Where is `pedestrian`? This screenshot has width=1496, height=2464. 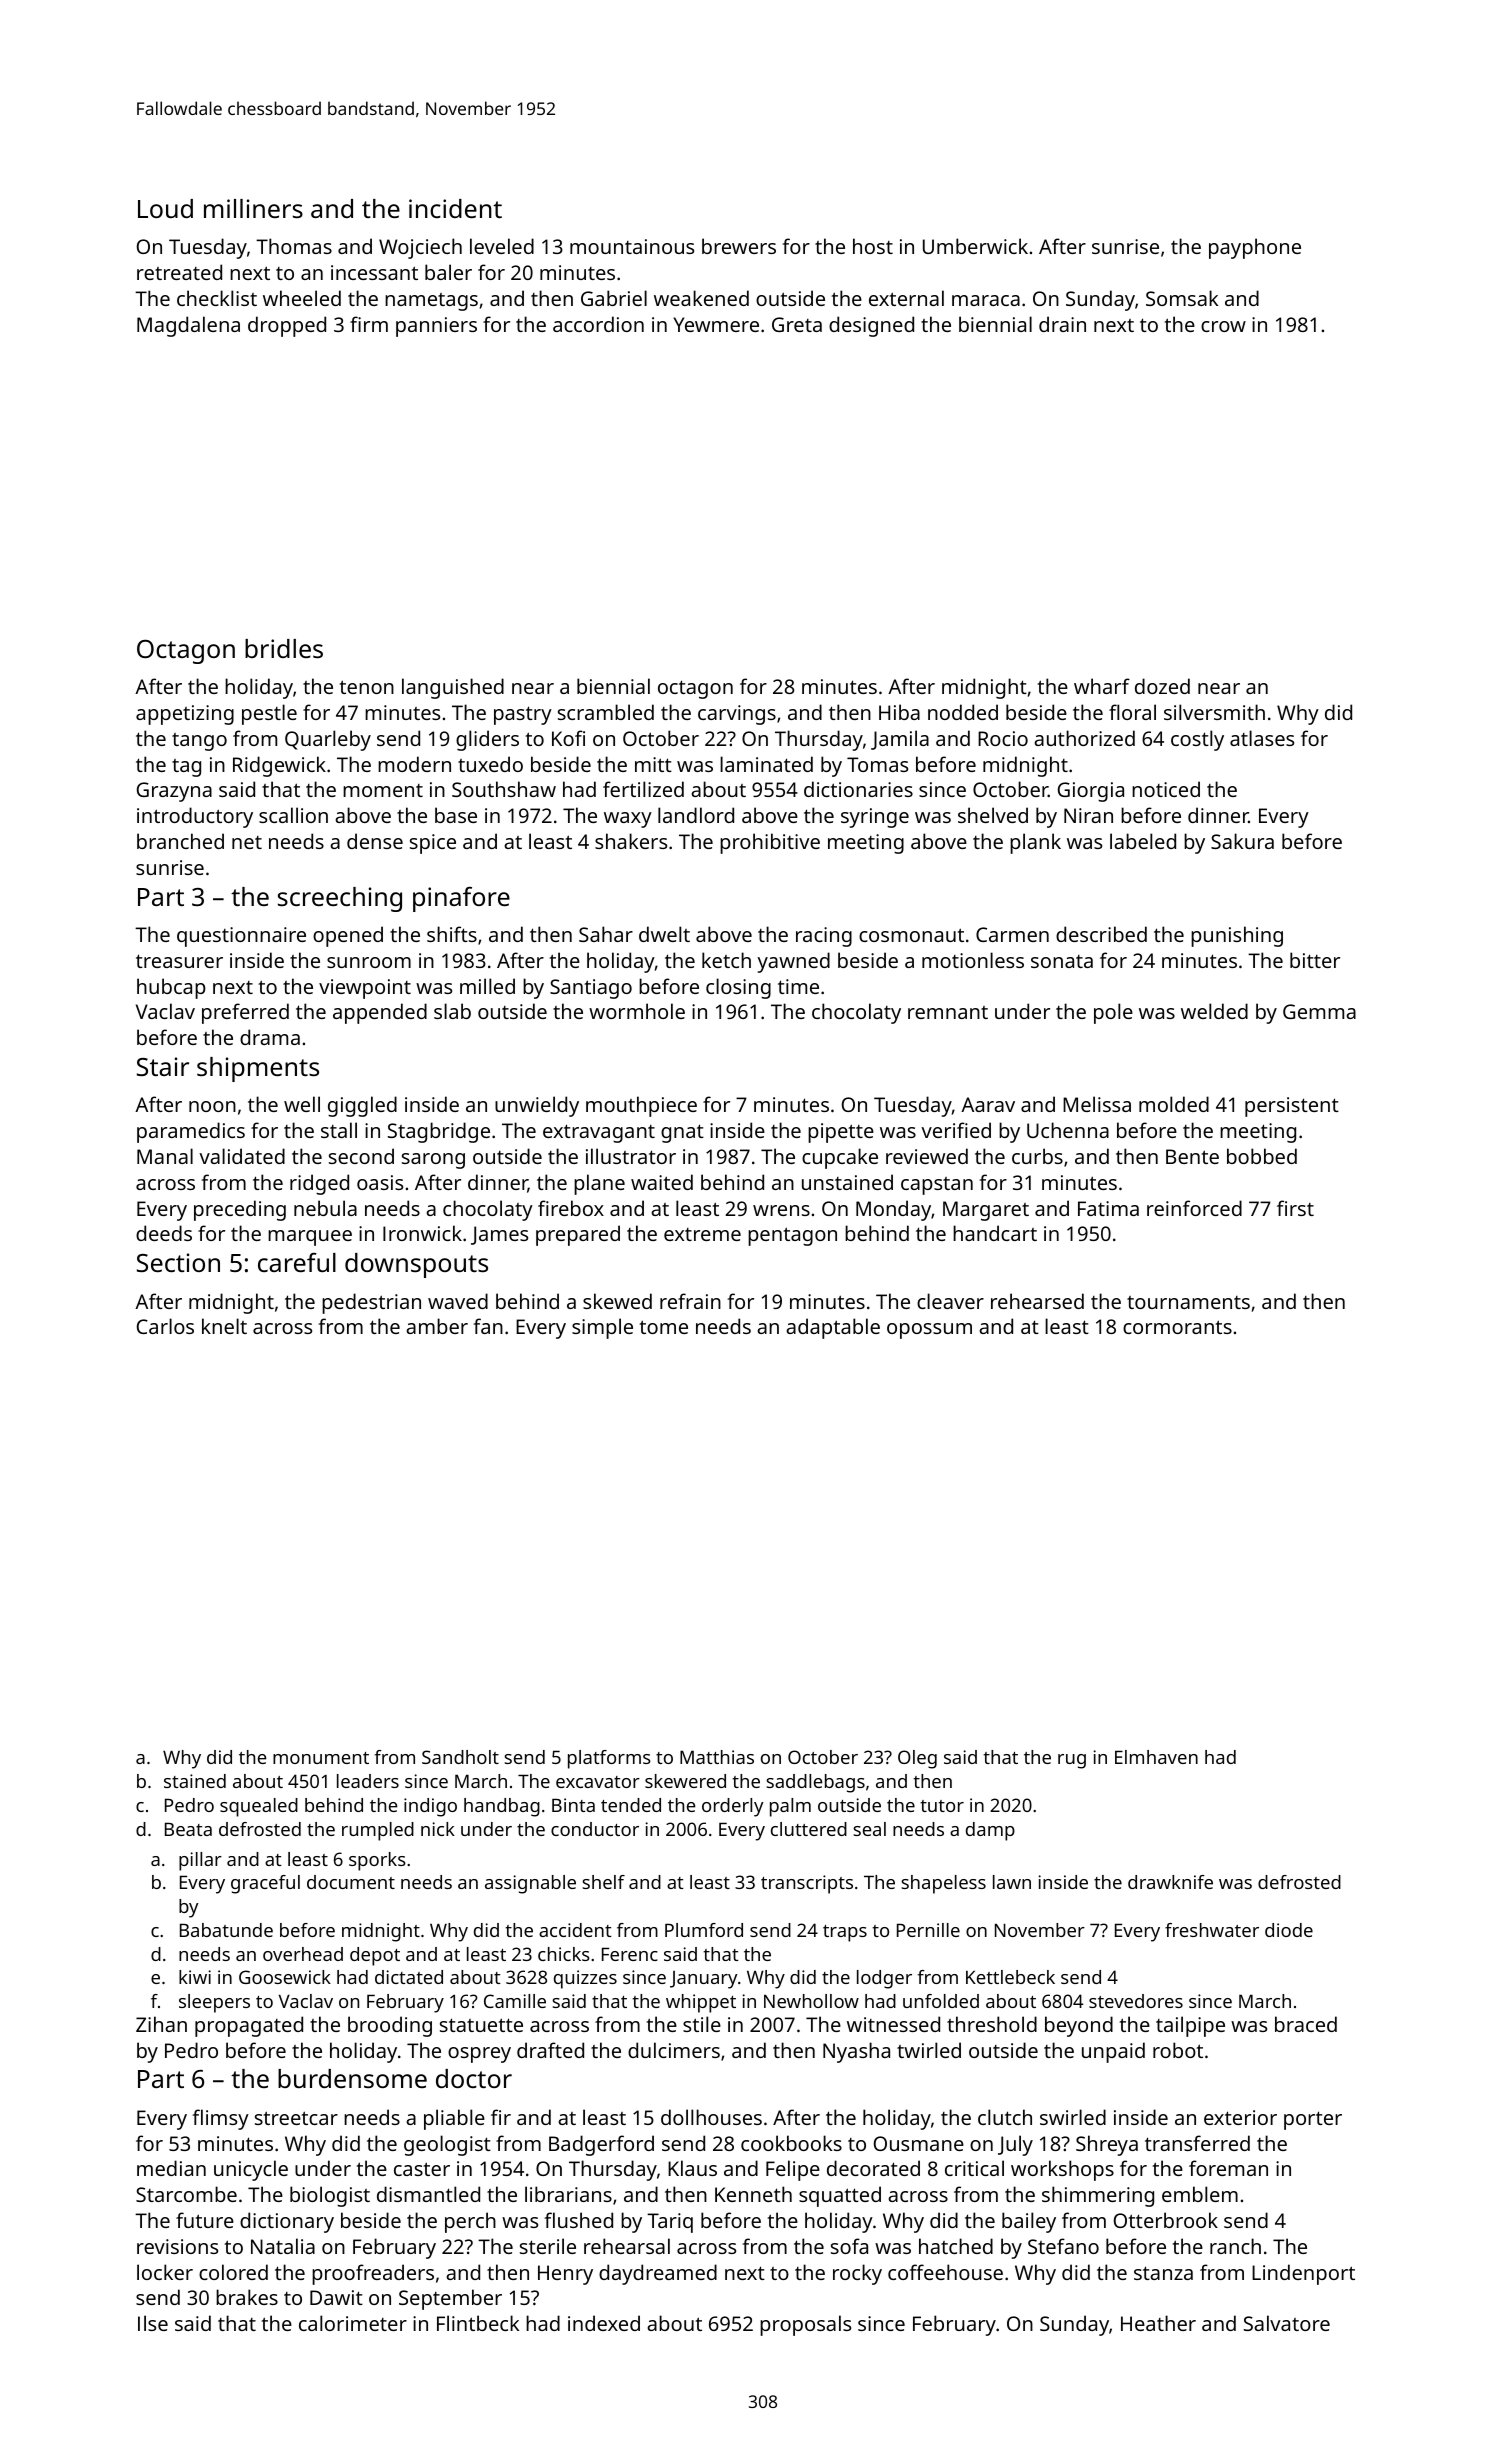
pedestrian is located at coordinates (371, 1303).
